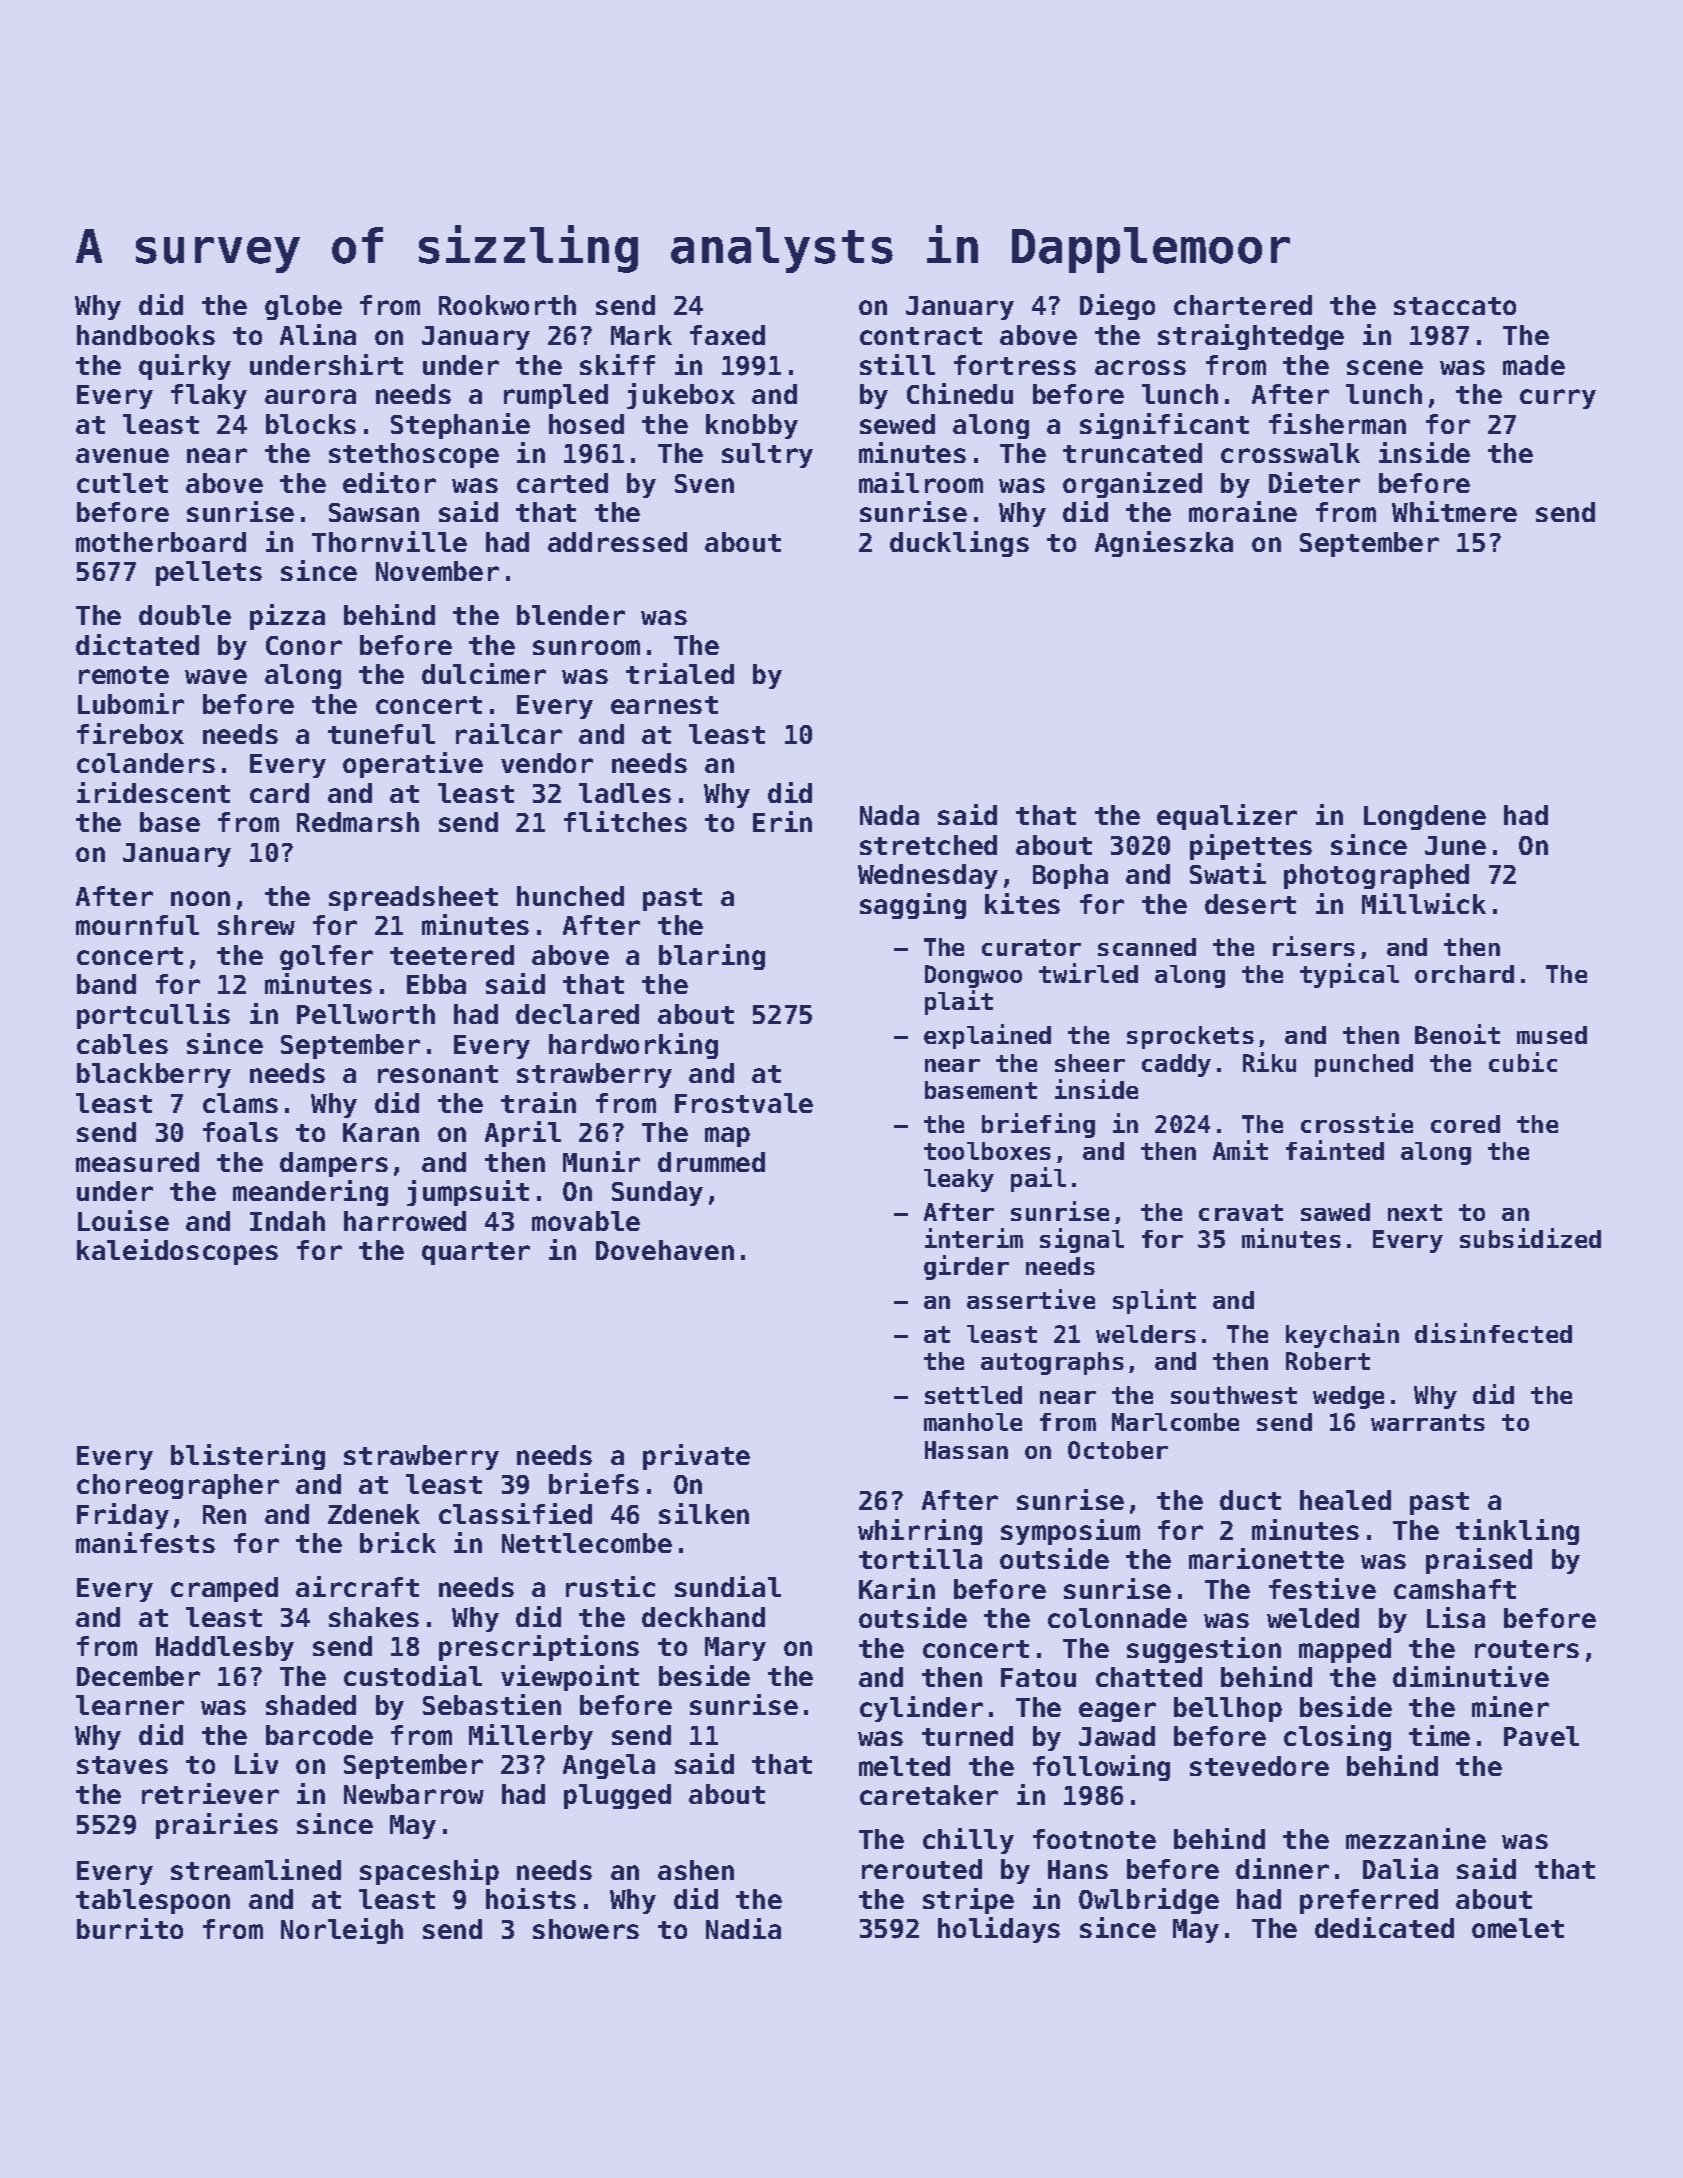  What do you see at coordinates (1517, 1532) in the screenshot?
I see `tinkling` at bounding box center [1517, 1532].
